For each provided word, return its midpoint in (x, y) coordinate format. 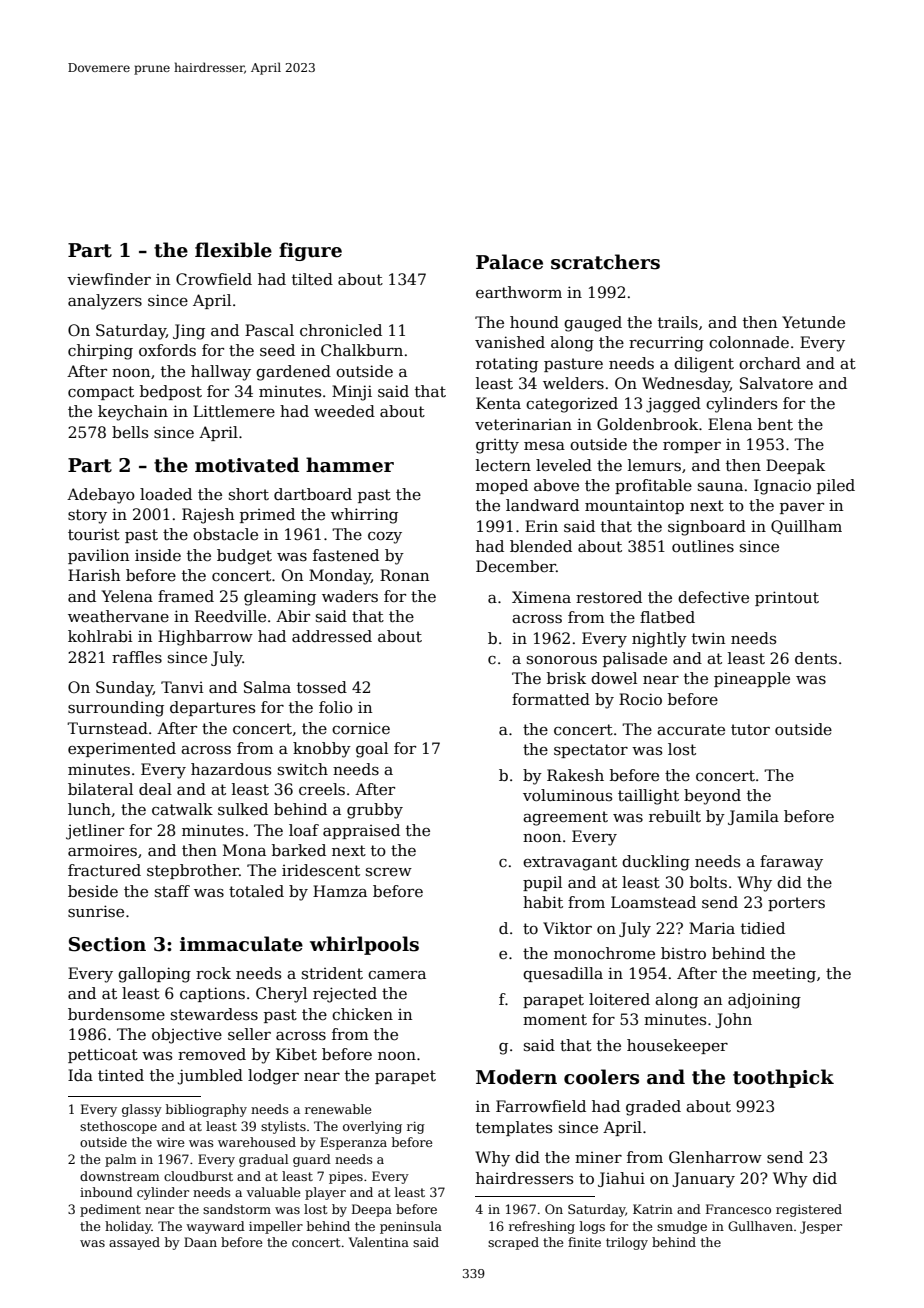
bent (775, 424)
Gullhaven (760, 1226)
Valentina (379, 1242)
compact (101, 393)
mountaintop (634, 506)
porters (796, 904)
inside (158, 555)
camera (397, 975)
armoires (102, 850)
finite (584, 1242)
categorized (572, 405)
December (516, 566)
